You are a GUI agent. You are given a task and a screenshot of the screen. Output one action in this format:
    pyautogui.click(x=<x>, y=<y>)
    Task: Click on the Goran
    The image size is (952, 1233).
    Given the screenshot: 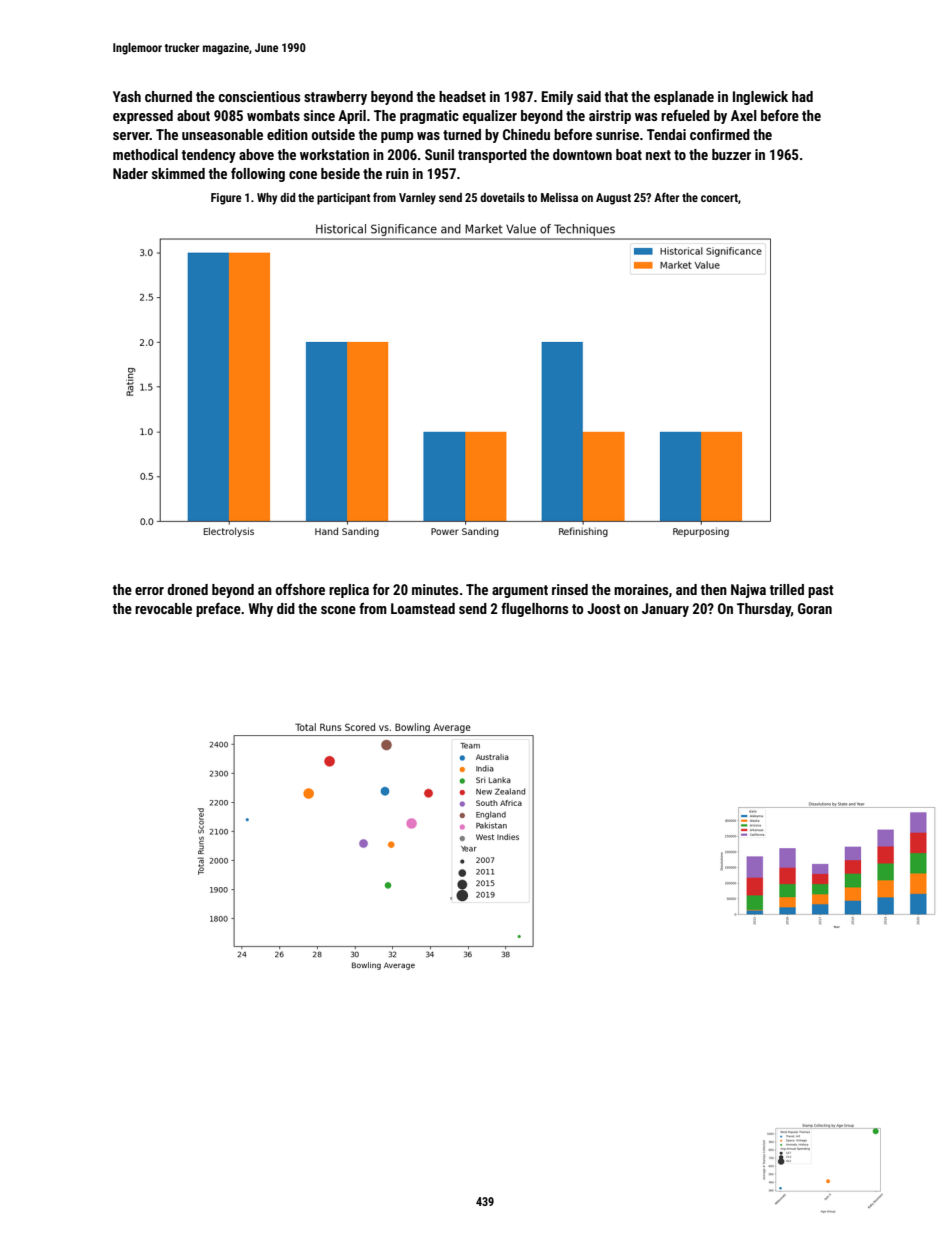 What is the action you would take?
    pyautogui.click(x=815, y=608)
